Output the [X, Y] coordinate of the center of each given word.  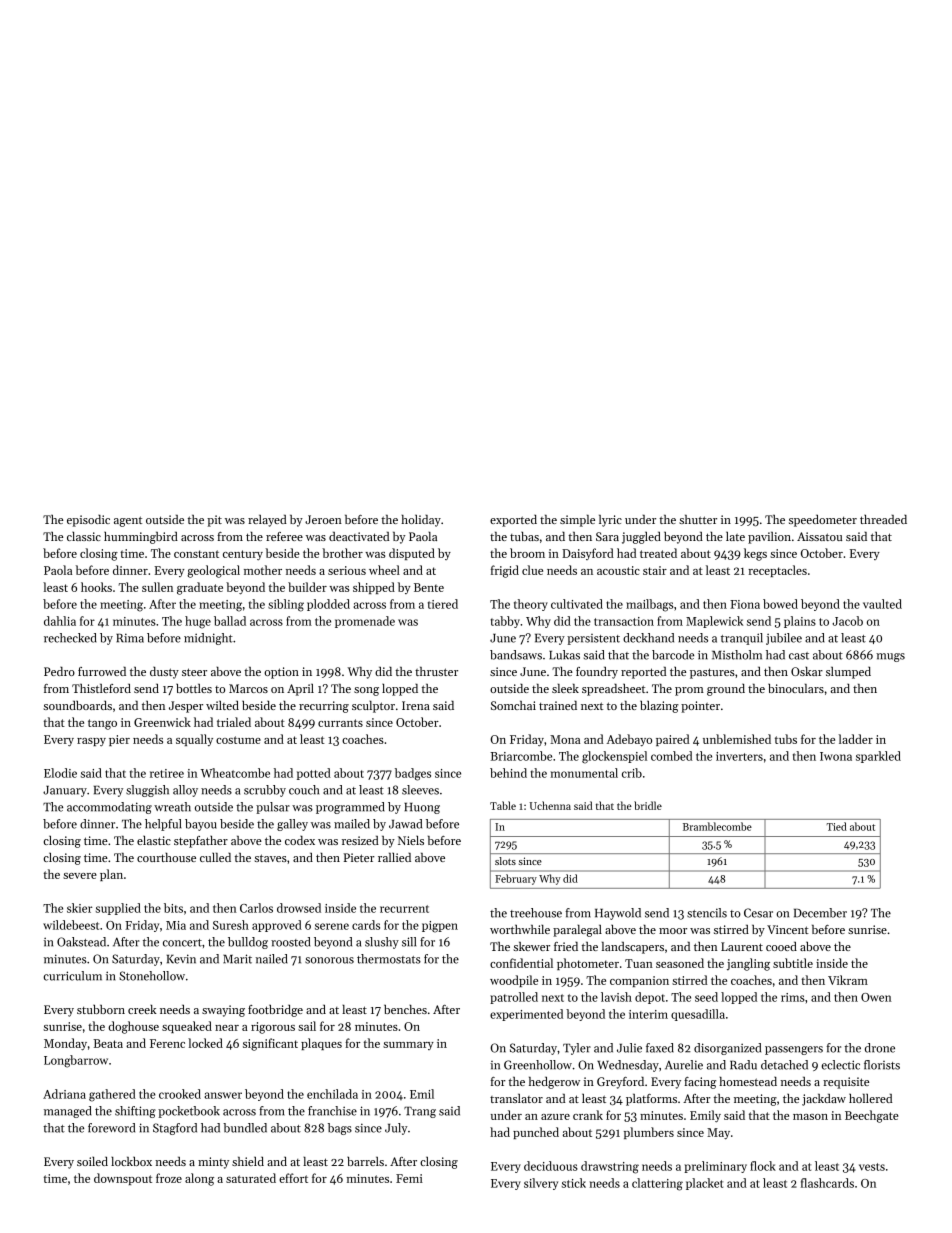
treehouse [536, 913]
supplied [118, 909]
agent [128, 521]
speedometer [823, 521]
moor [673, 931]
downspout [123, 1179]
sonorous [329, 960]
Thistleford [101, 688]
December [820, 913]
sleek [565, 688]
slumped [848, 673]
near [227, 1028]
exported [513, 521]
